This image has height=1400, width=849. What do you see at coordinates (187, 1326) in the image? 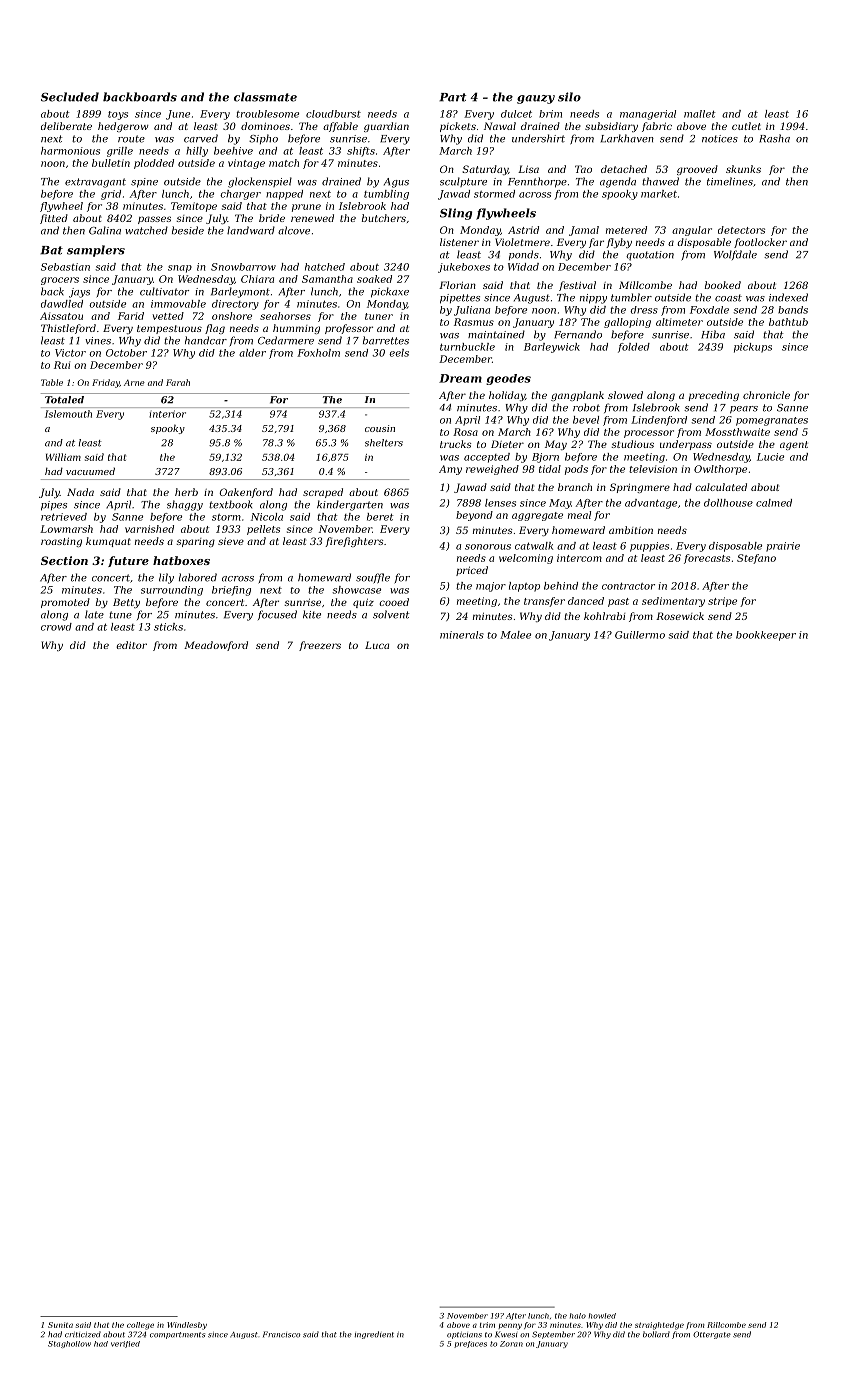
I see `Windlesby` at bounding box center [187, 1326].
